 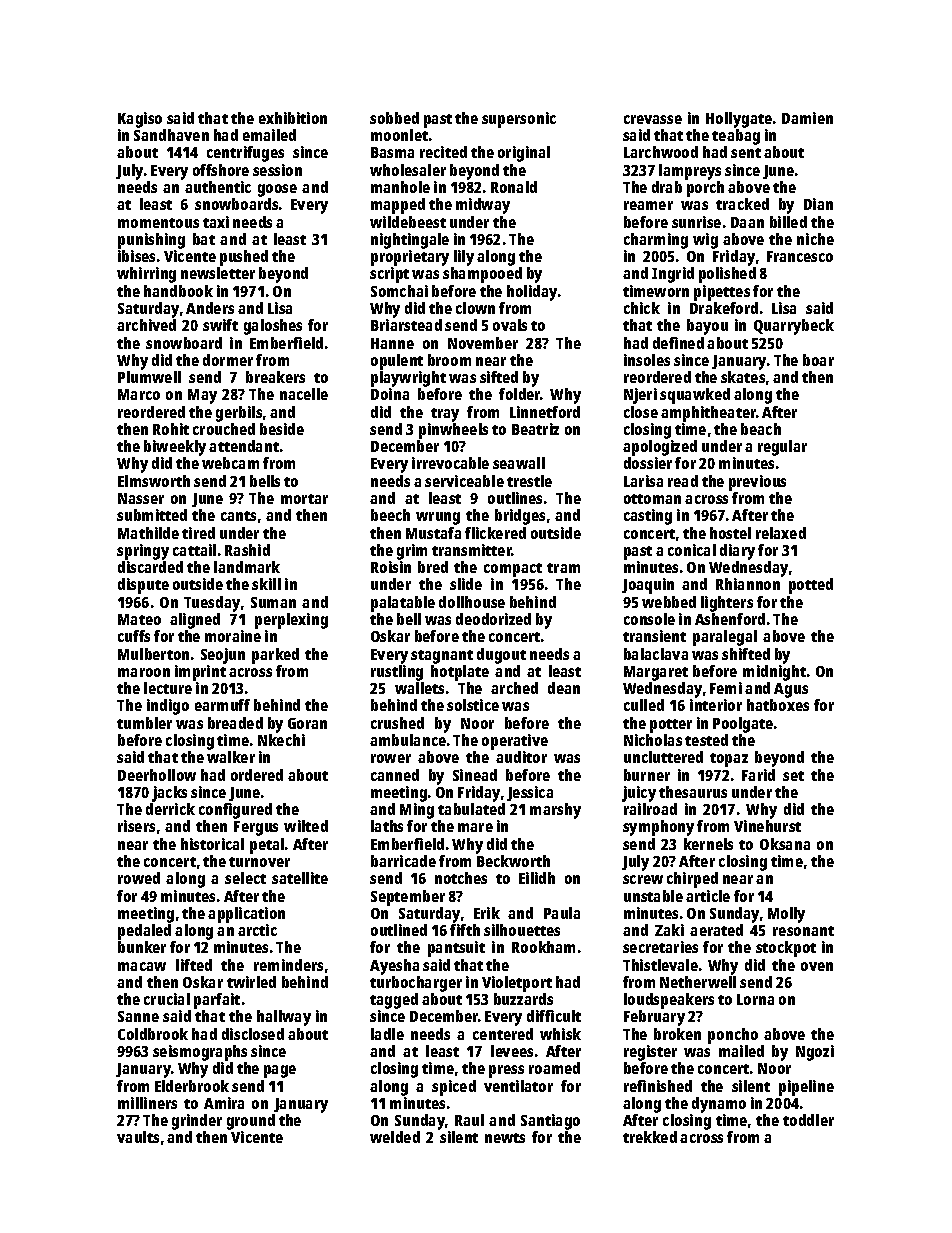 What do you see at coordinates (197, 1122) in the screenshot?
I see `grinder` at bounding box center [197, 1122].
